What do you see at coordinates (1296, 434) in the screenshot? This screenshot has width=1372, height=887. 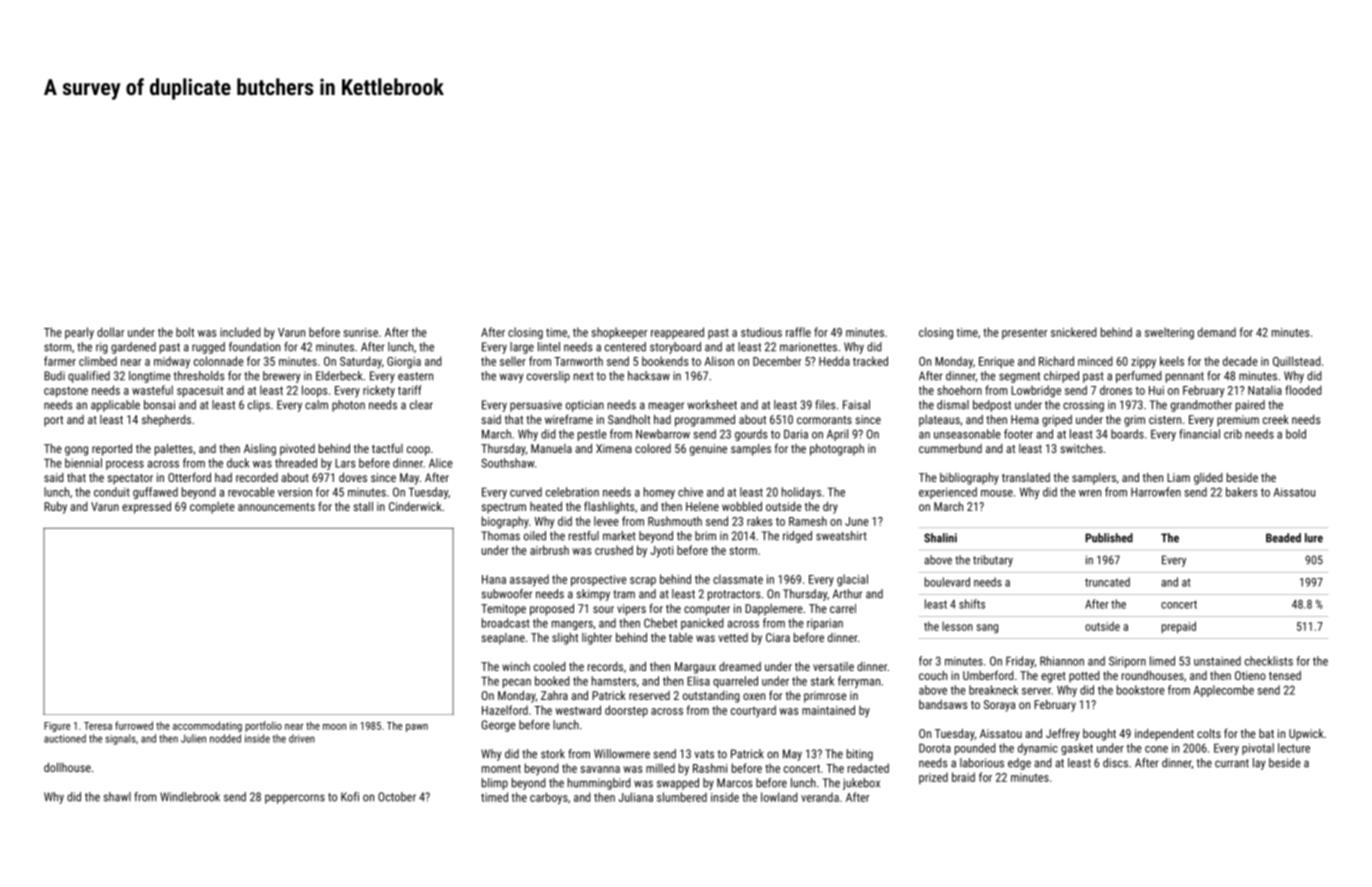 I see `bold` at bounding box center [1296, 434].
